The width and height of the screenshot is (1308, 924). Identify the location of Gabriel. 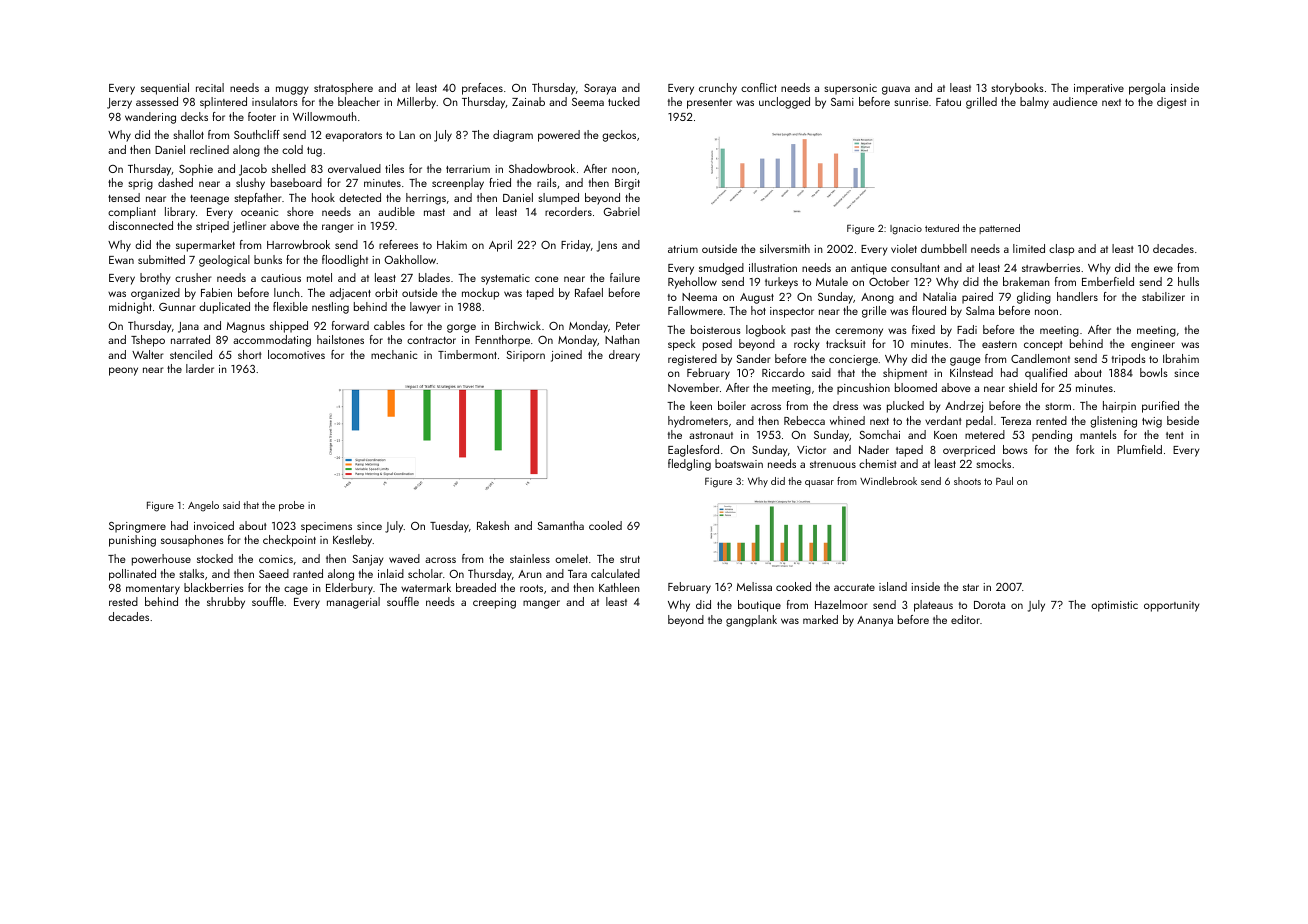
(622, 211).
